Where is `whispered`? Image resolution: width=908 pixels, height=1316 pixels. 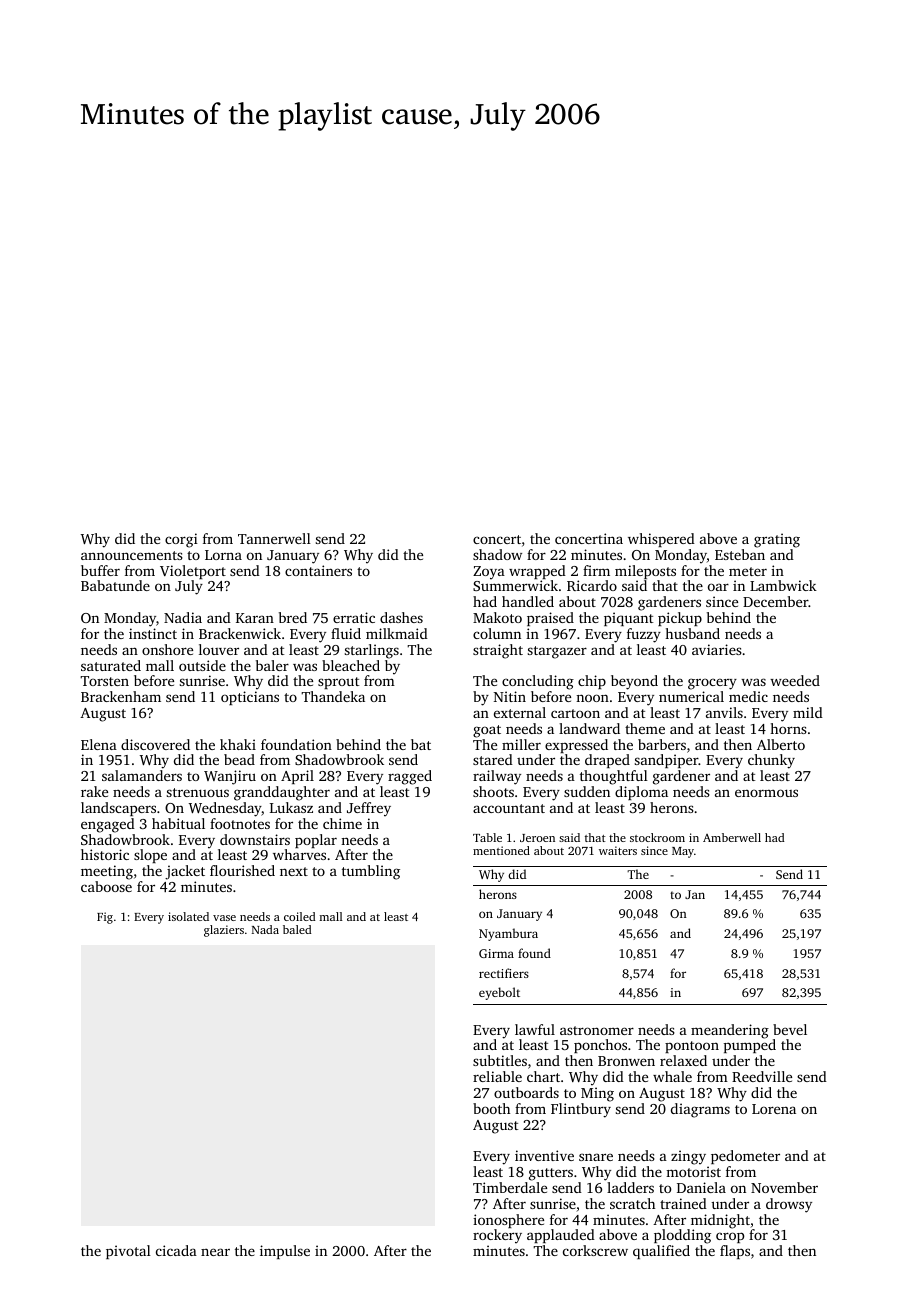
whispered is located at coordinates (661, 540).
